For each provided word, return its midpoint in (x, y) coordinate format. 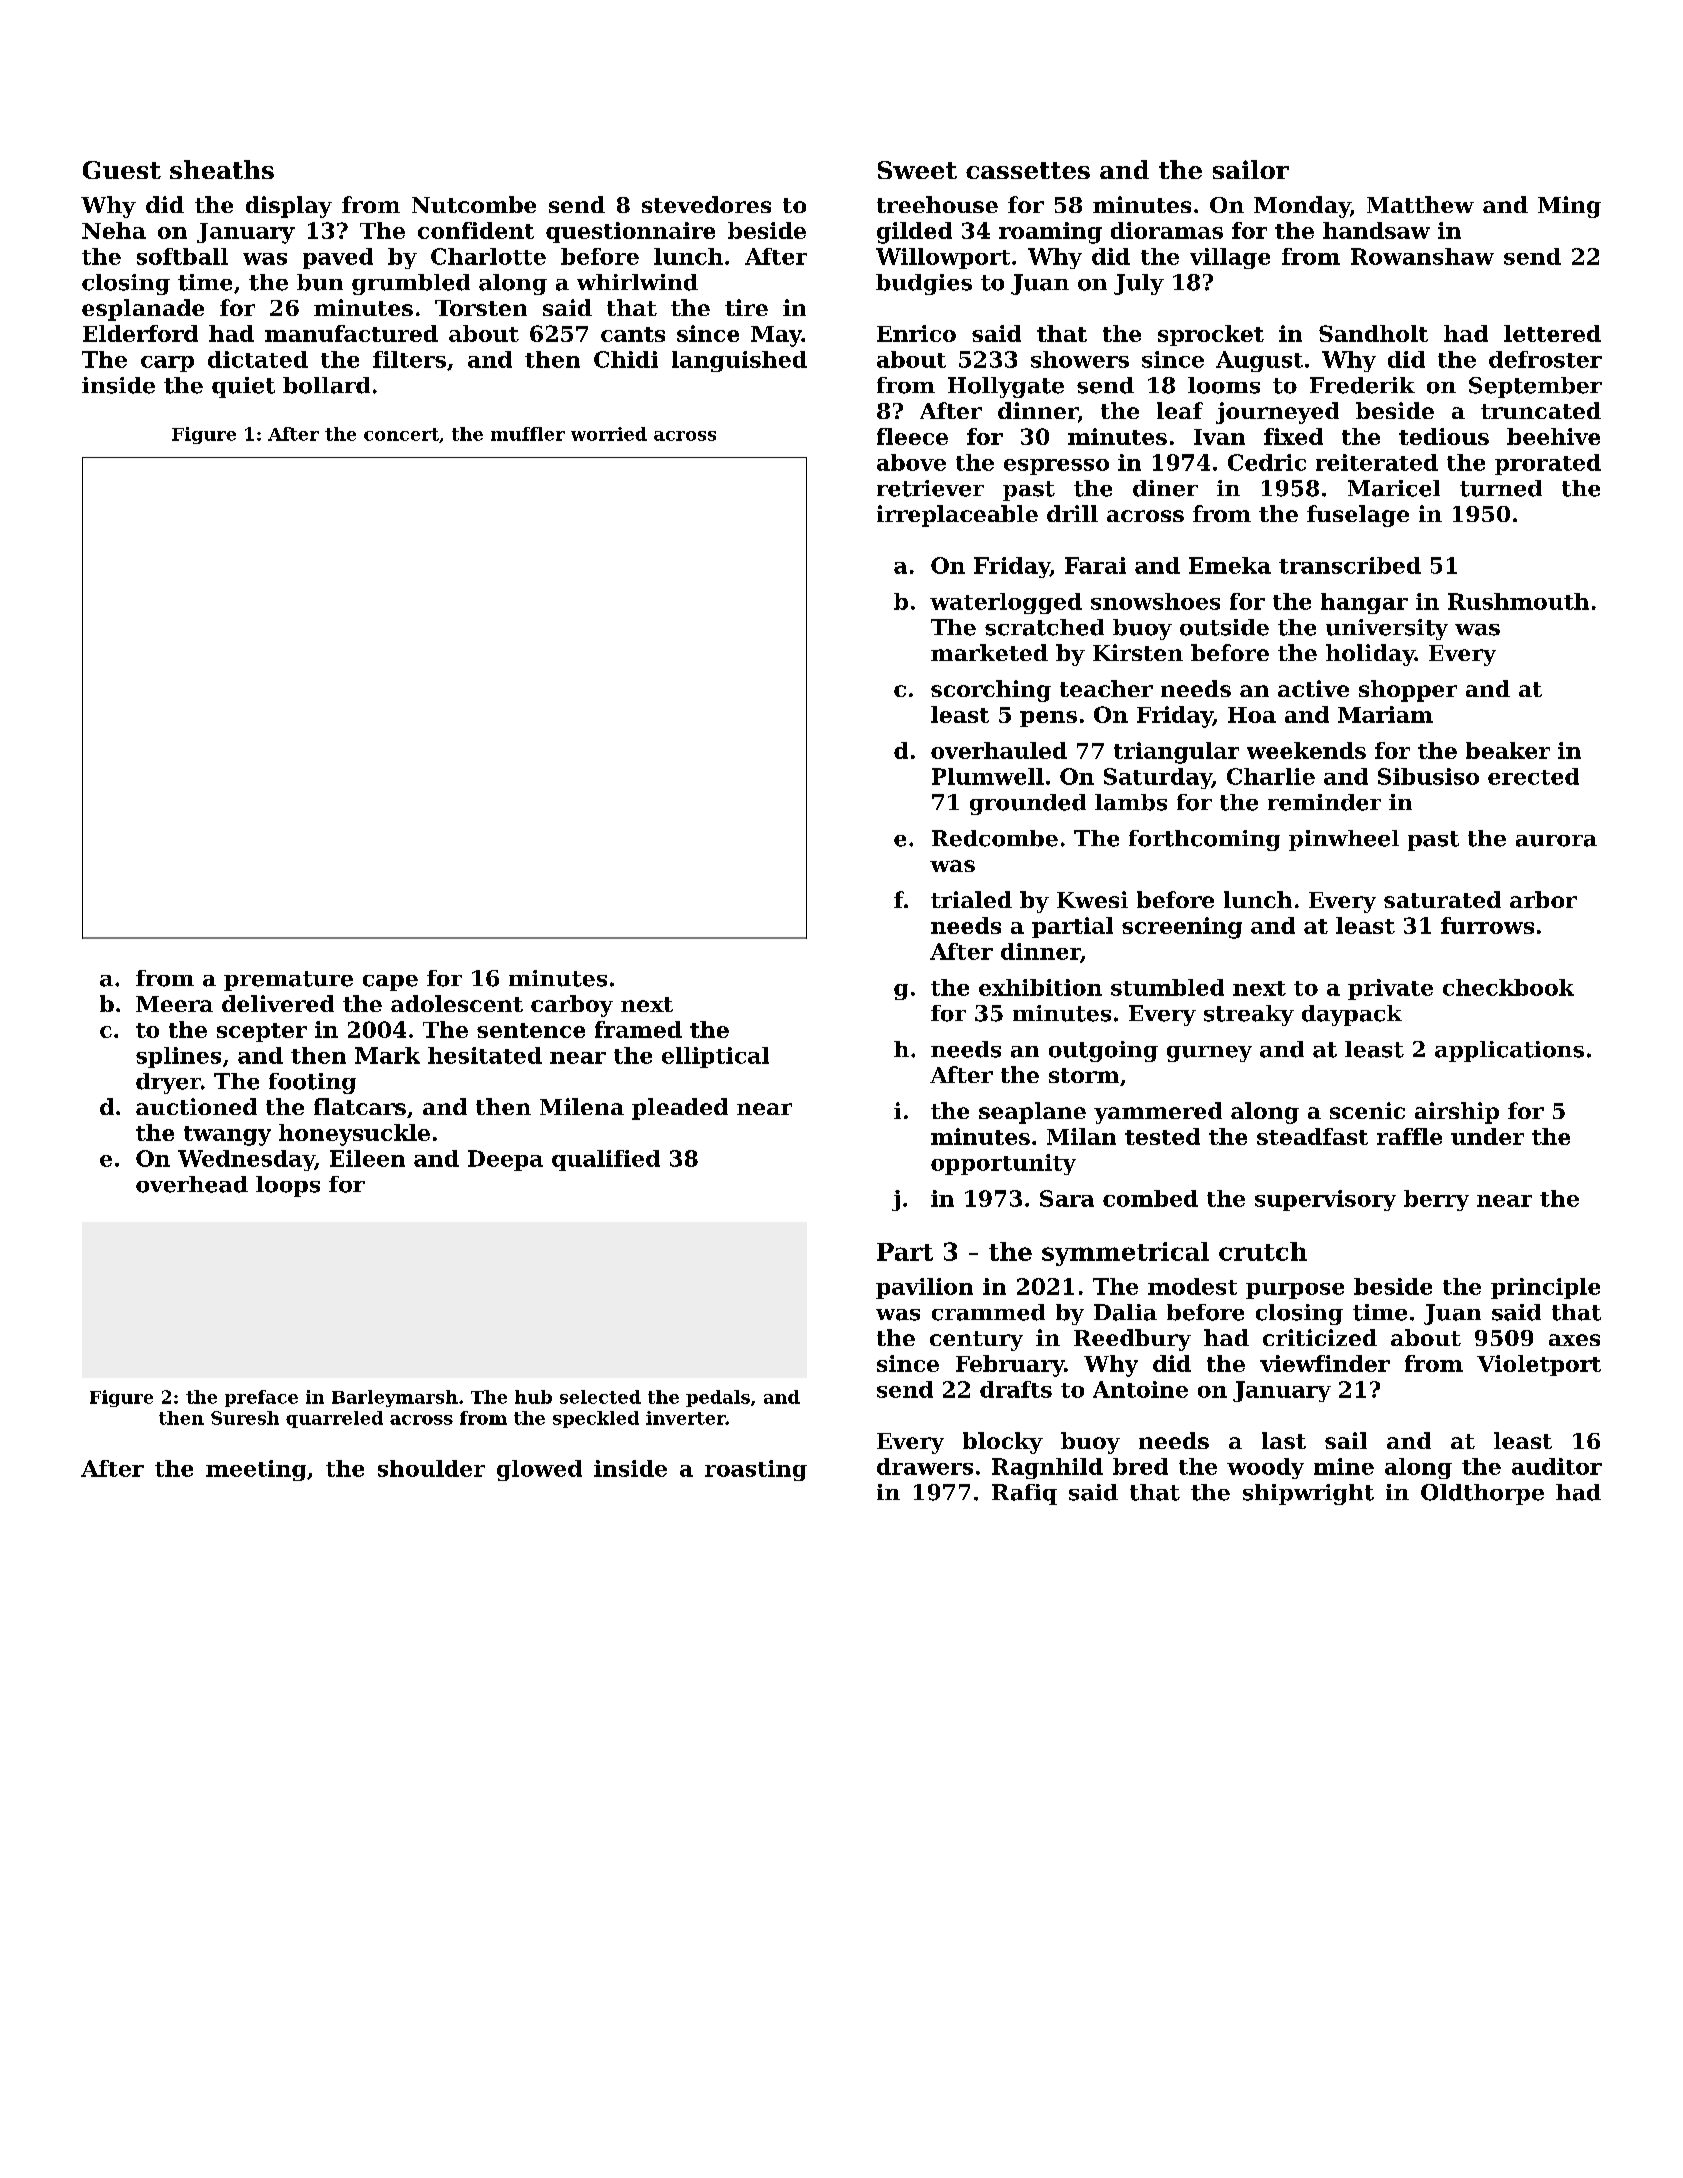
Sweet (917, 170)
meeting (256, 1470)
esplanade (143, 310)
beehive (1553, 436)
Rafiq (1024, 1494)
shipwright (1308, 1494)
